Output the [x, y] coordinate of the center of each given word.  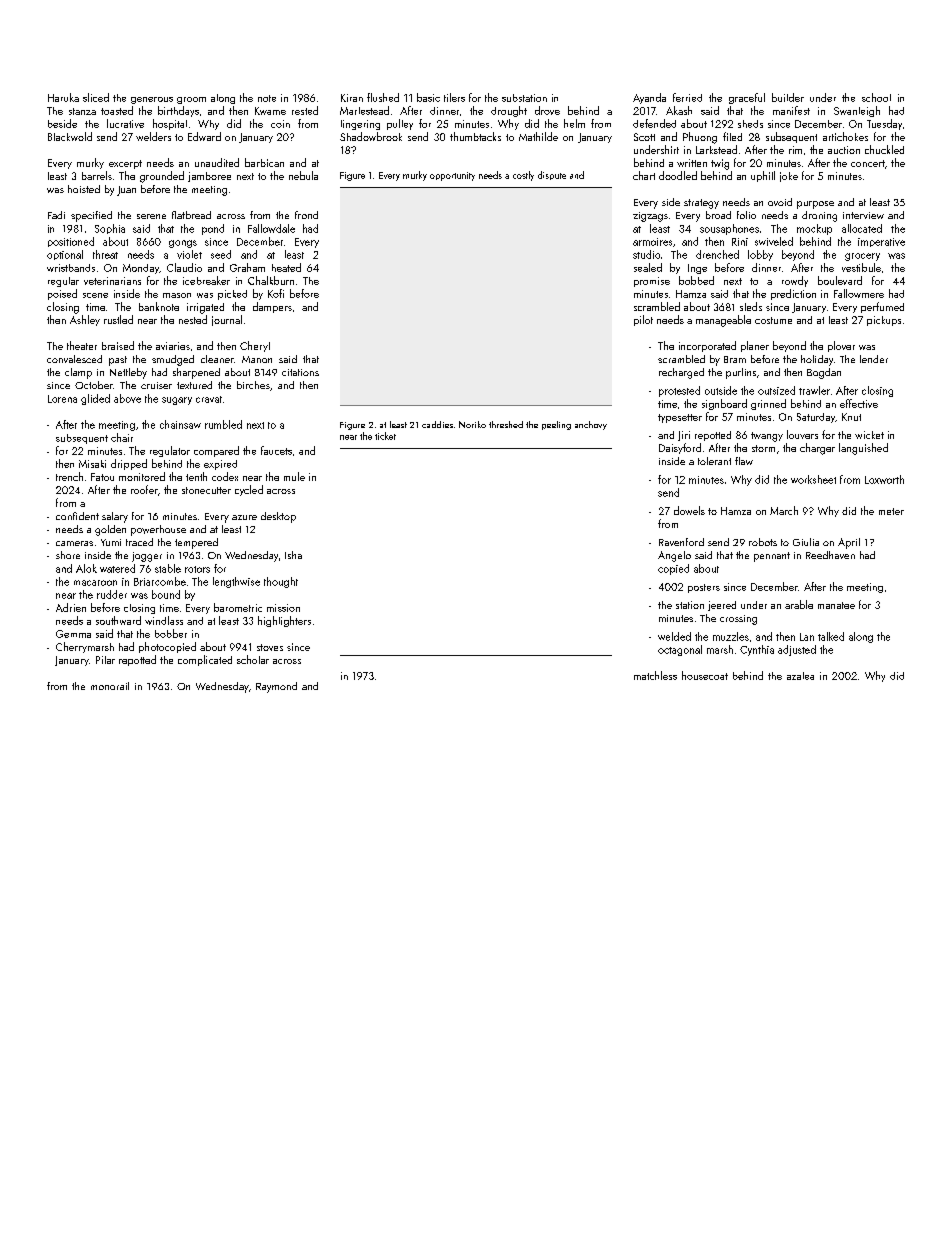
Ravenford [681, 542]
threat [105, 254]
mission [283, 608]
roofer [144, 489]
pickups [884, 321]
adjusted [797, 650]
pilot [643, 320]
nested [193, 319]
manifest [791, 110]
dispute [552, 175]
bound [166, 594]
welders [153, 136]
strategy [701, 204]
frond [306, 215]
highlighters [284, 621]
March [784, 510]
